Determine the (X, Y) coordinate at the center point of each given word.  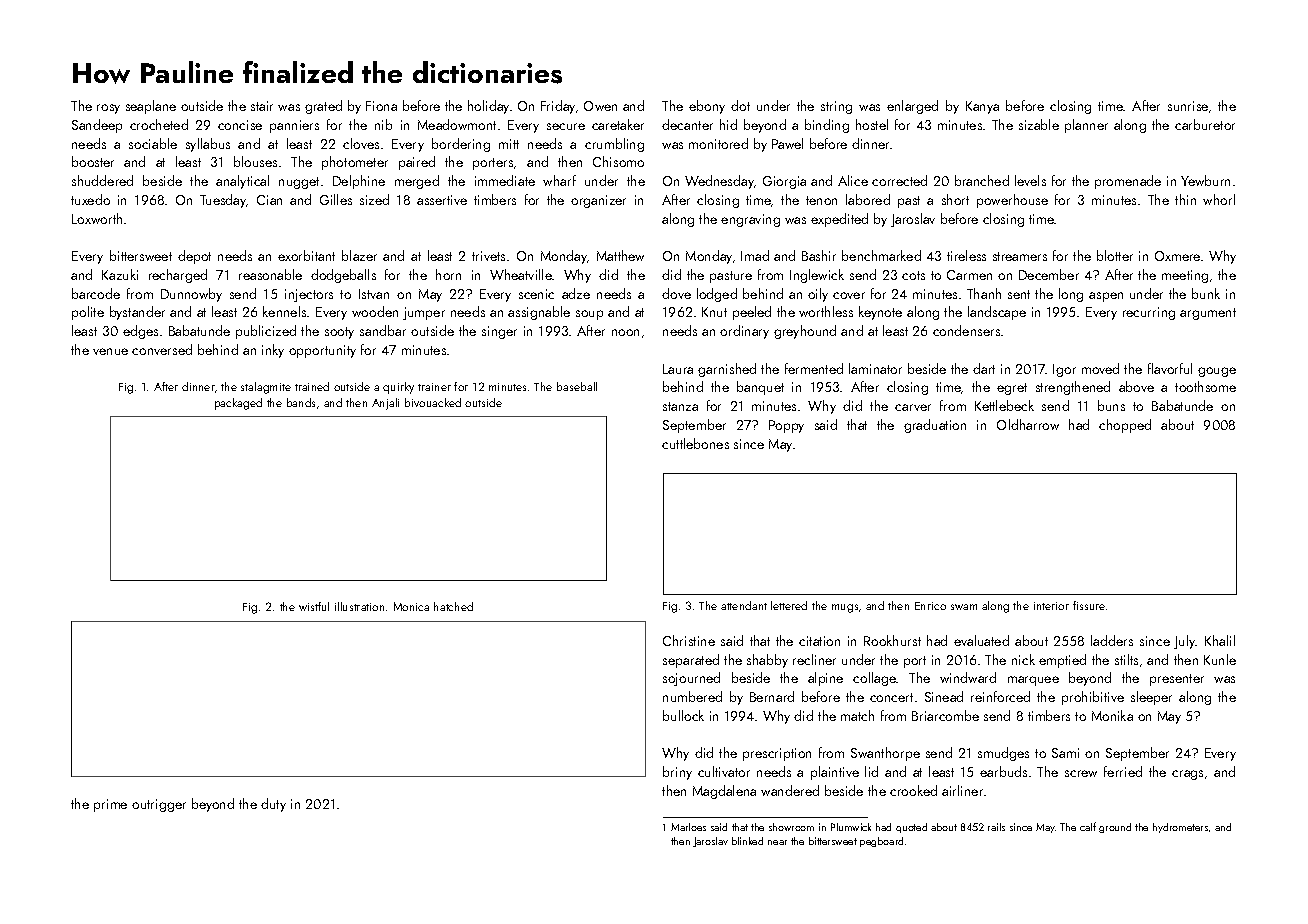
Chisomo (618, 161)
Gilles (336, 199)
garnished (727, 370)
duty (273, 805)
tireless (966, 255)
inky (273, 351)
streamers (1020, 256)
